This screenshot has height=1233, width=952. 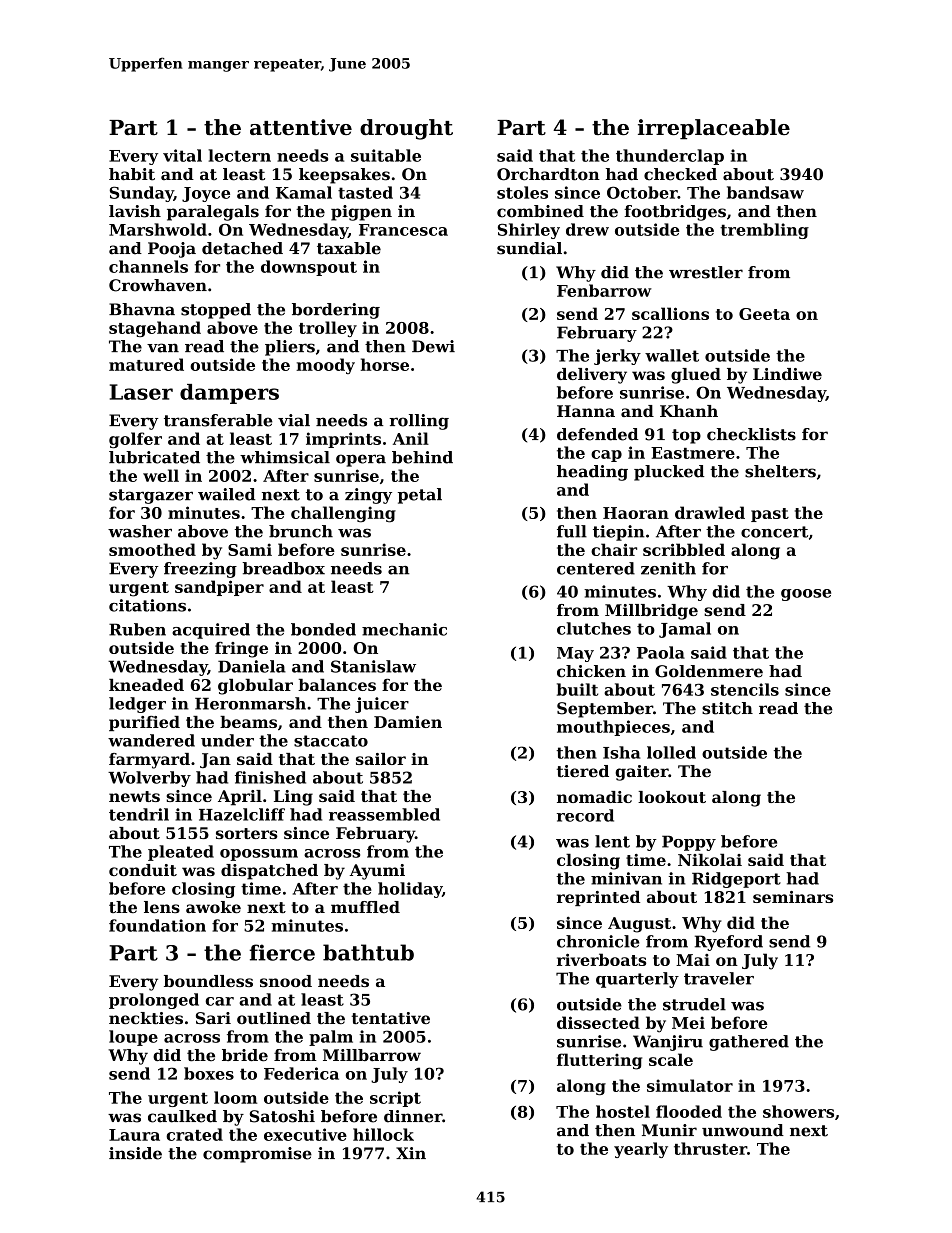 What do you see at coordinates (304, 192) in the screenshot?
I see `Kamal` at bounding box center [304, 192].
